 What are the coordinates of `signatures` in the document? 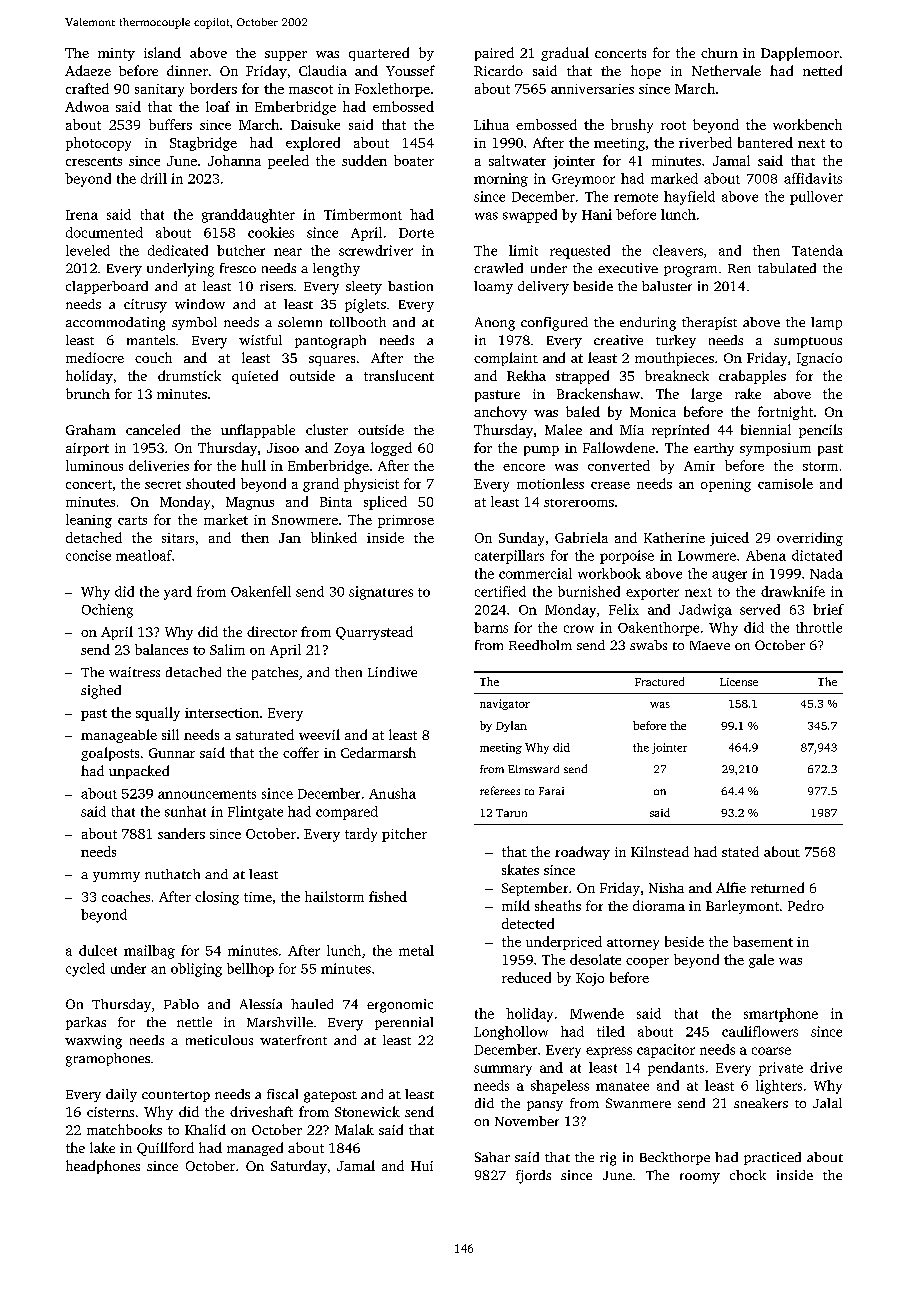 It's located at (381, 593).
